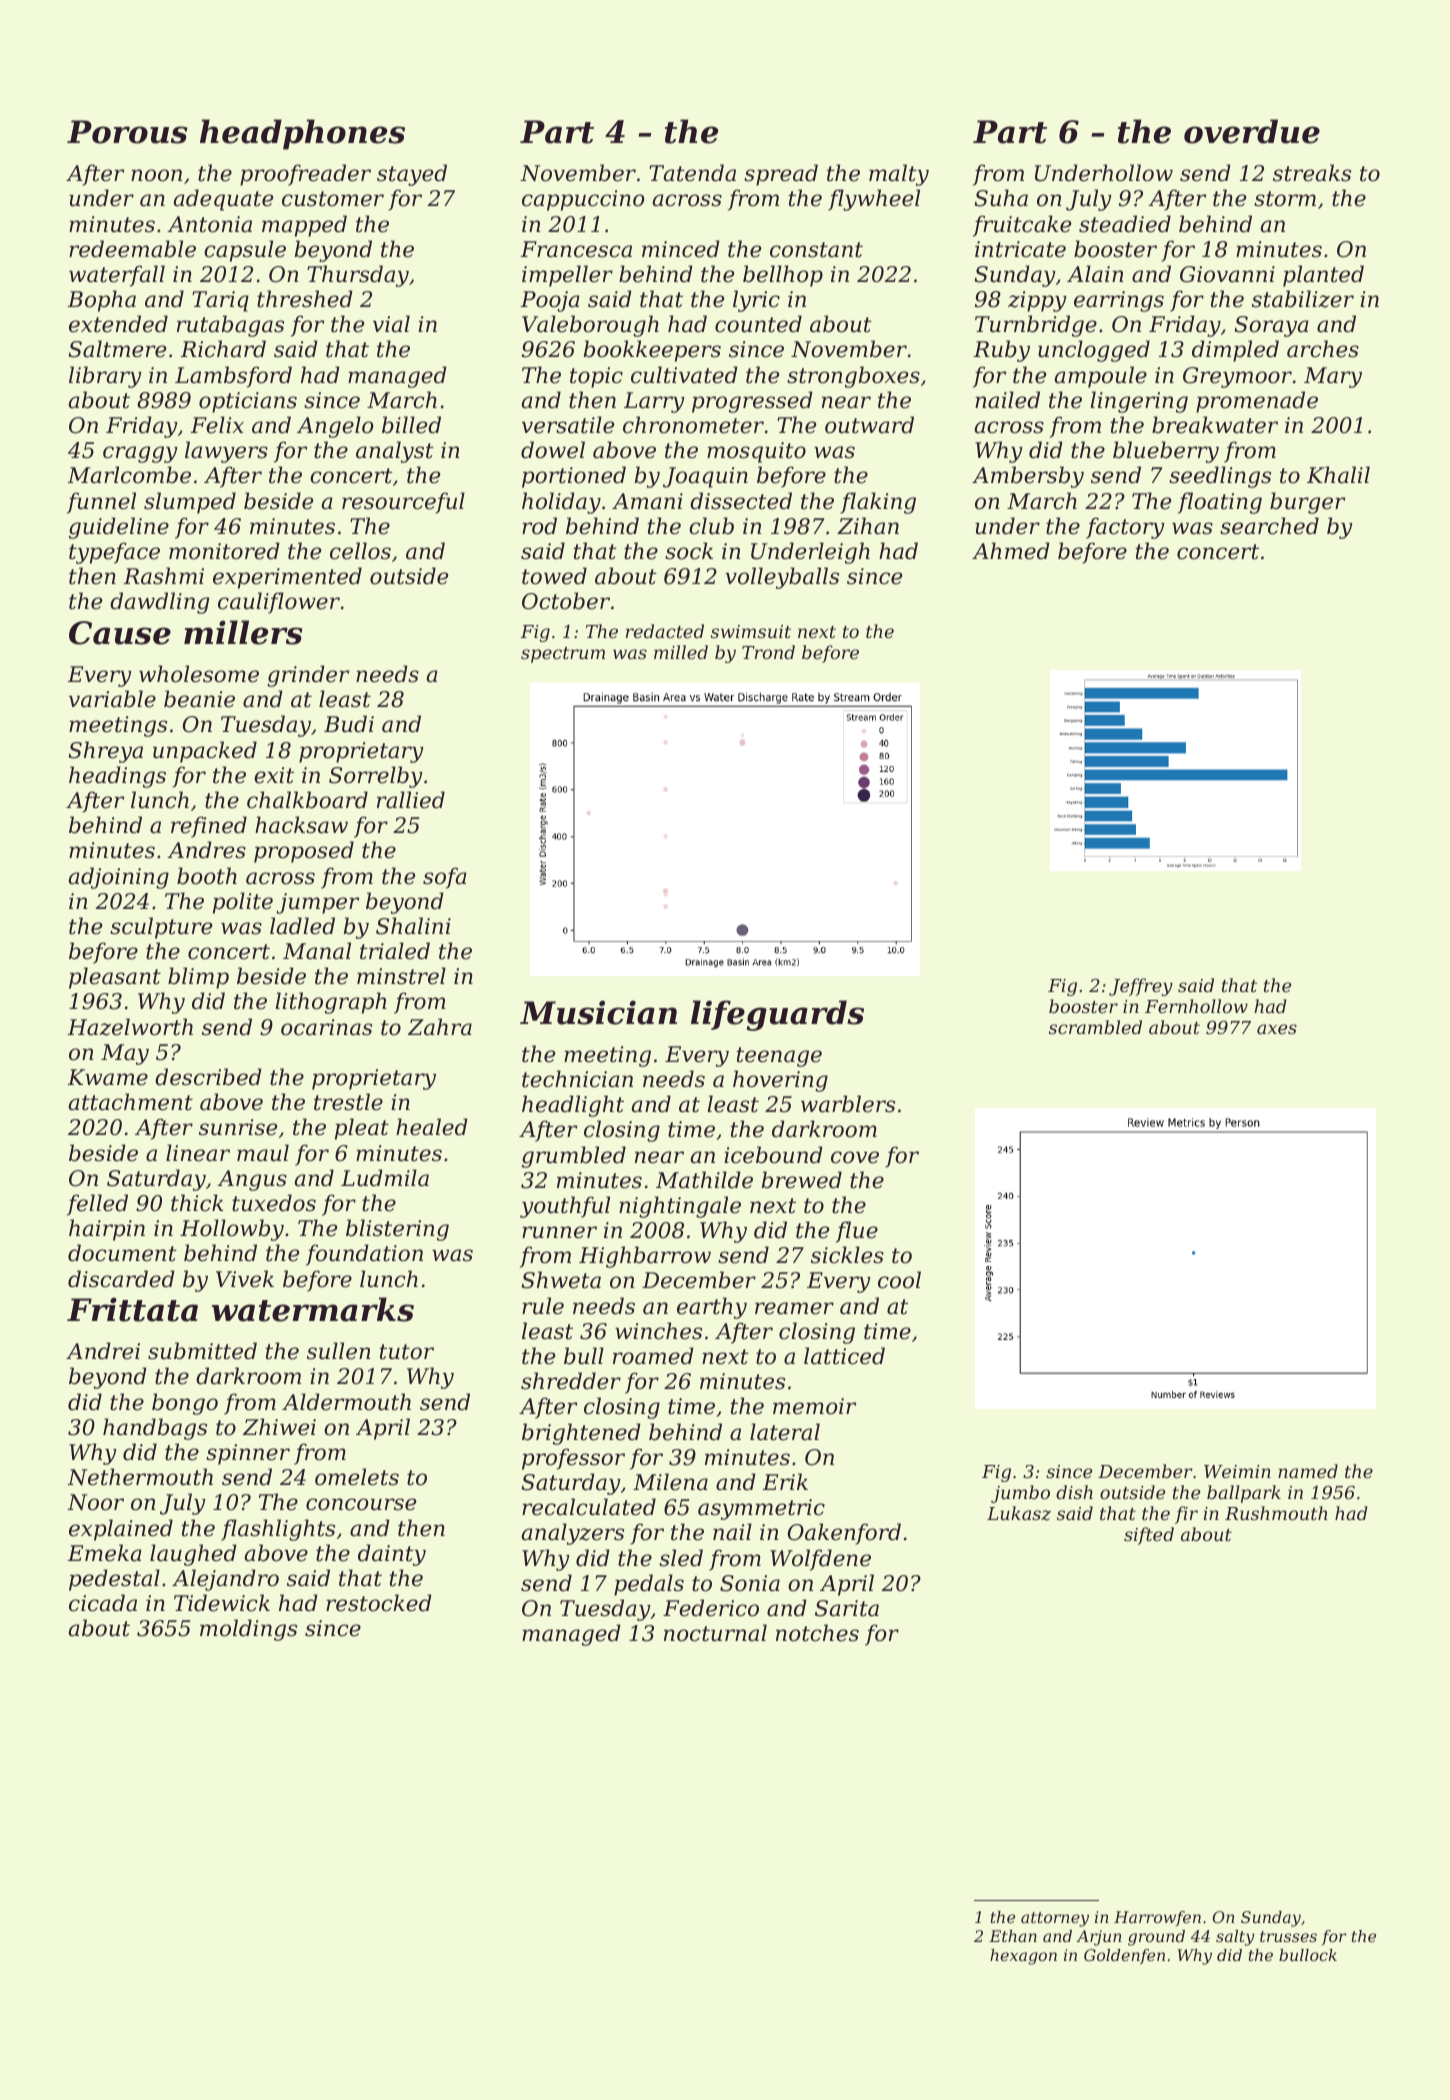  Describe the element at coordinates (598, 1012) in the page. I see `Musician` at that location.
